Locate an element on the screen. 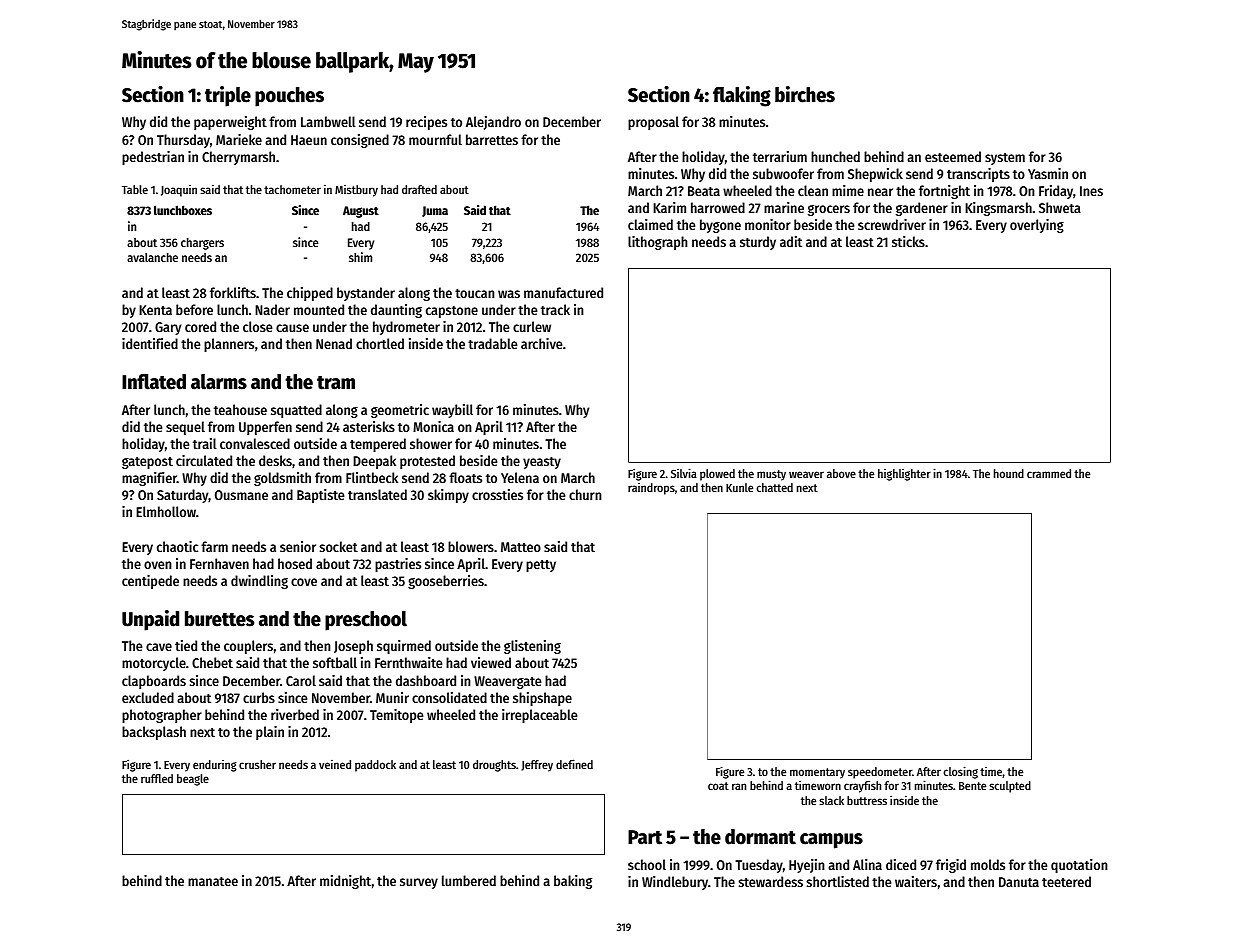  midnight is located at coordinates (345, 882).
